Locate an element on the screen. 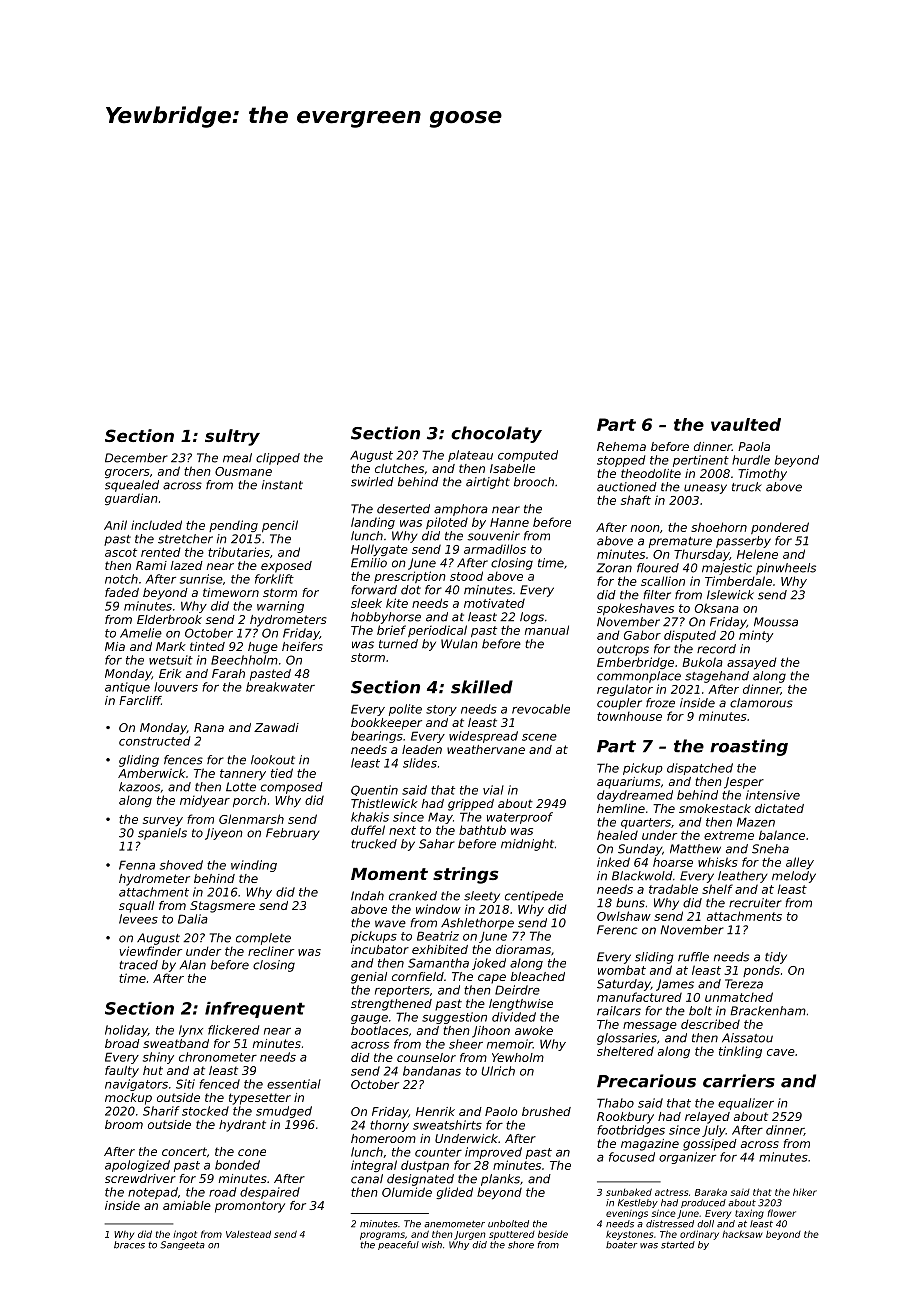  Islewick is located at coordinates (730, 595).
